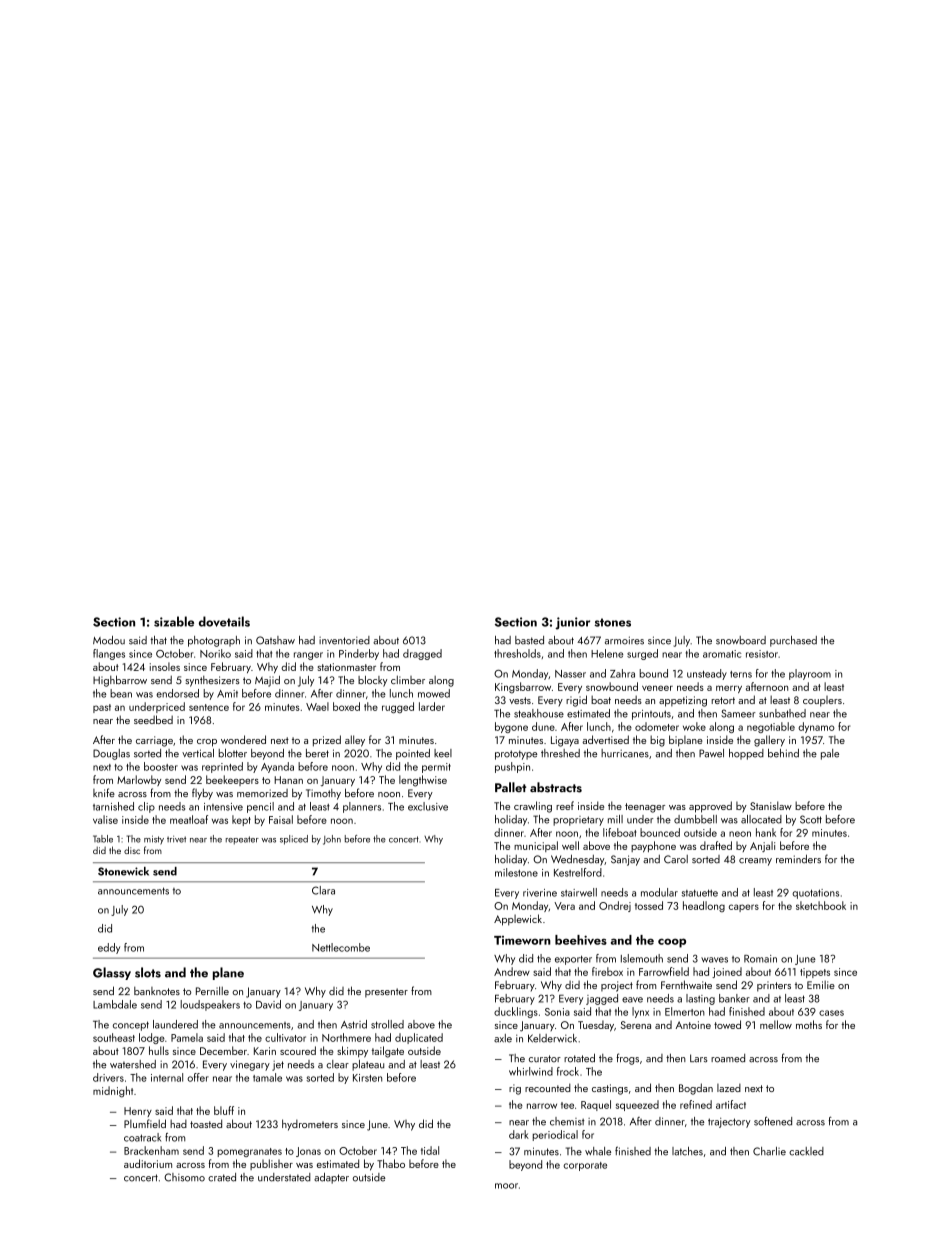 This screenshot has height=1233, width=952. What do you see at coordinates (184, 1177) in the screenshot?
I see `Chisomo` at bounding box center [184, 1177].
